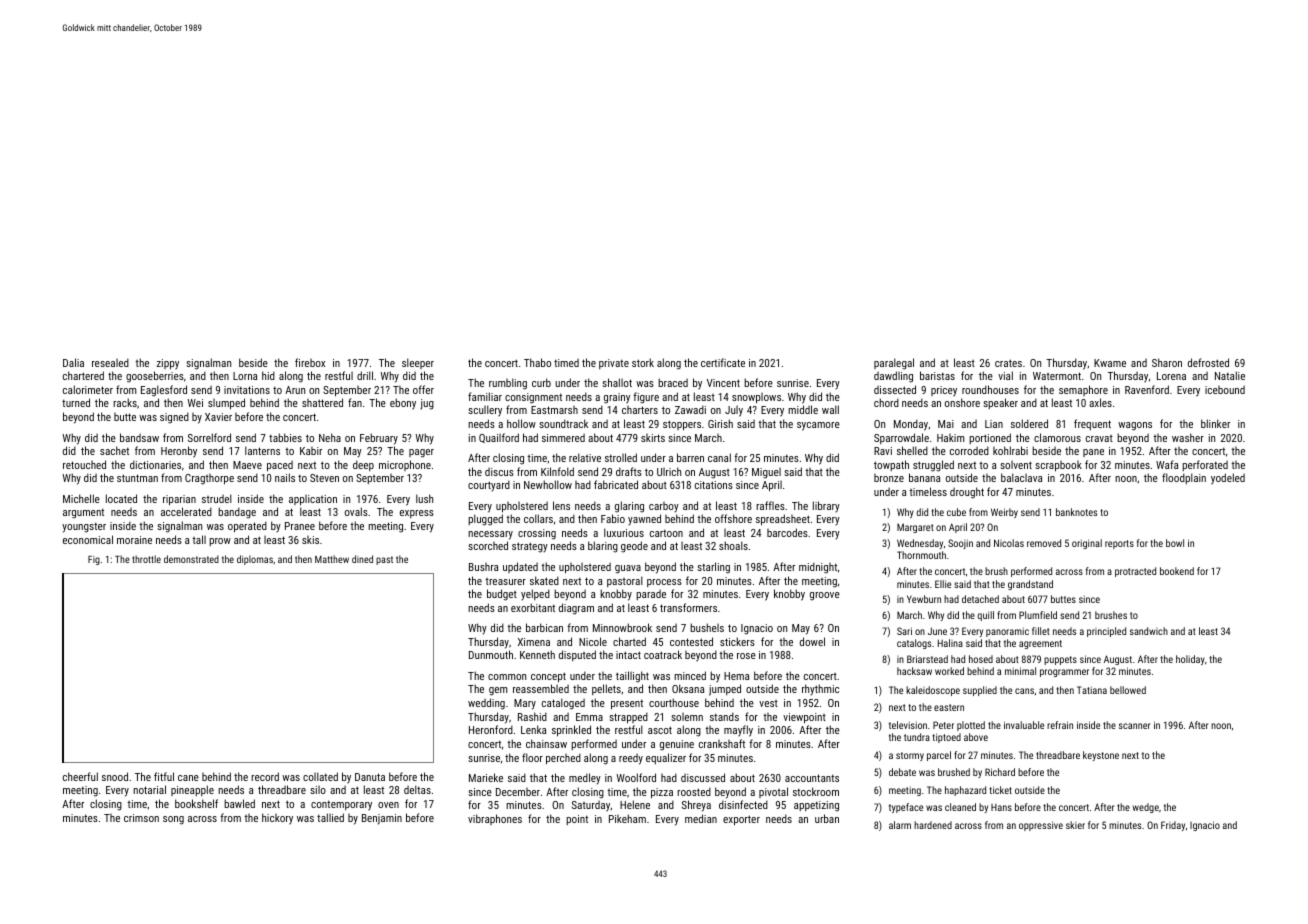 The width and height of the screenshot is (1308, 924). I want to click on firebox, so click(310, 362).
